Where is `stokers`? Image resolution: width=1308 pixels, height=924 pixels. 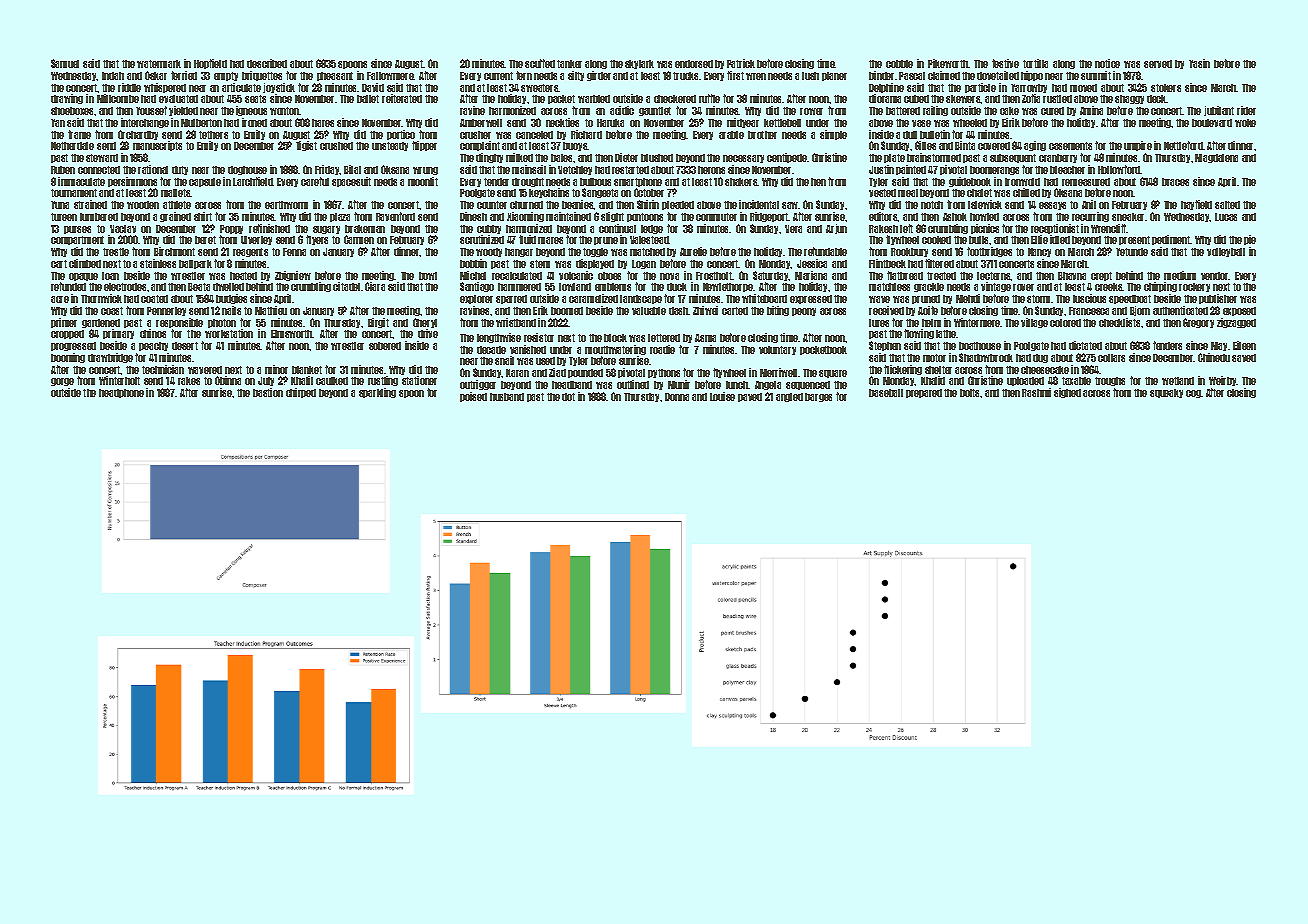 stokers is located at coordinates (1166, 88).
